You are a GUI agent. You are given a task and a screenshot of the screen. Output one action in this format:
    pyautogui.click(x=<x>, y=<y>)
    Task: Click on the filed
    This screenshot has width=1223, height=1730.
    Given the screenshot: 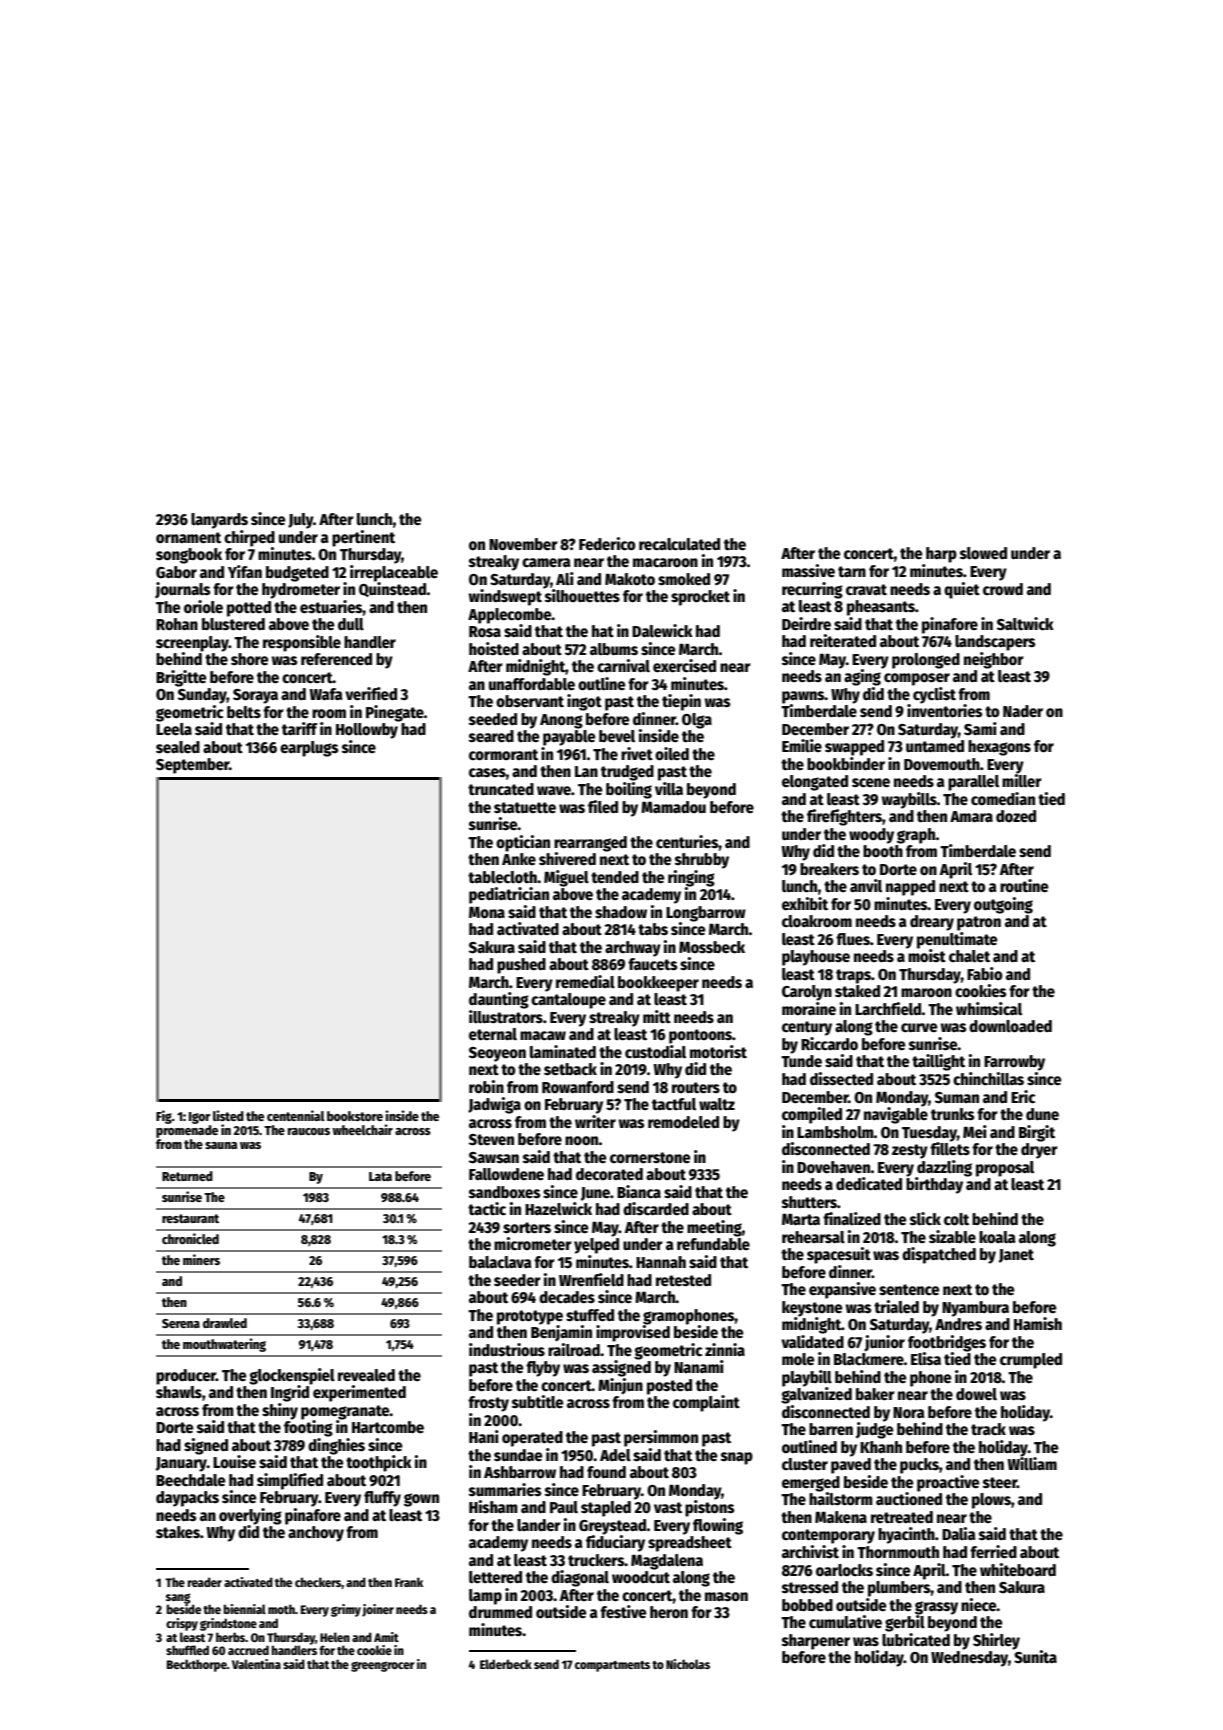 What is the action you would take?
    pyautogui.click(x=603, y=806)
